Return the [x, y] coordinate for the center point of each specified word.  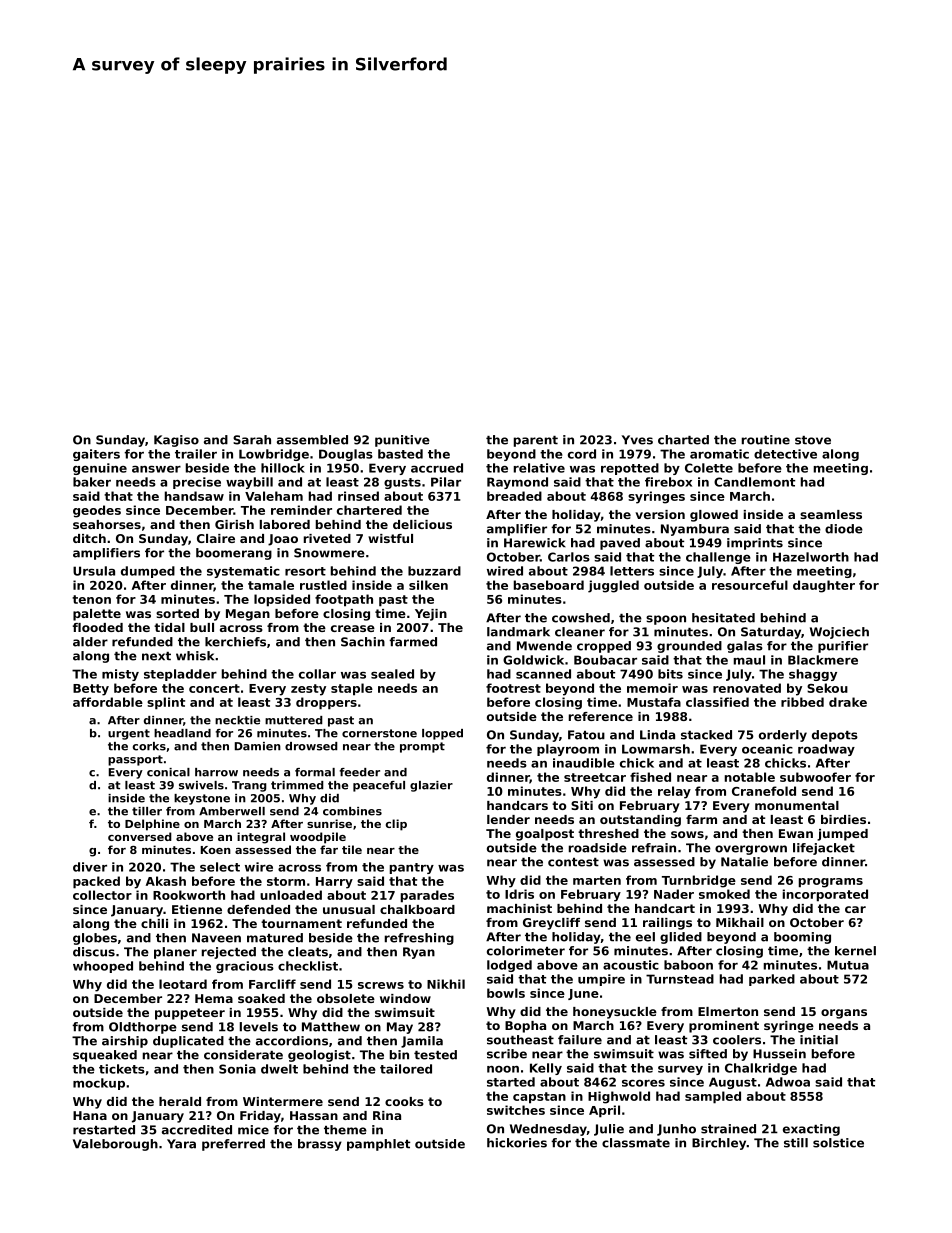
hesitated [723, 618]
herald [180, 1101]
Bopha [525, 1027]
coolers [737, 1040]
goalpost [545, 835]
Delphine [152, 825]
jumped [842, 835]
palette [97, 615]
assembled [312, 440]
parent [536, 441]
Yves [637, 440]
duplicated [188, 1042]
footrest [513, 688]
